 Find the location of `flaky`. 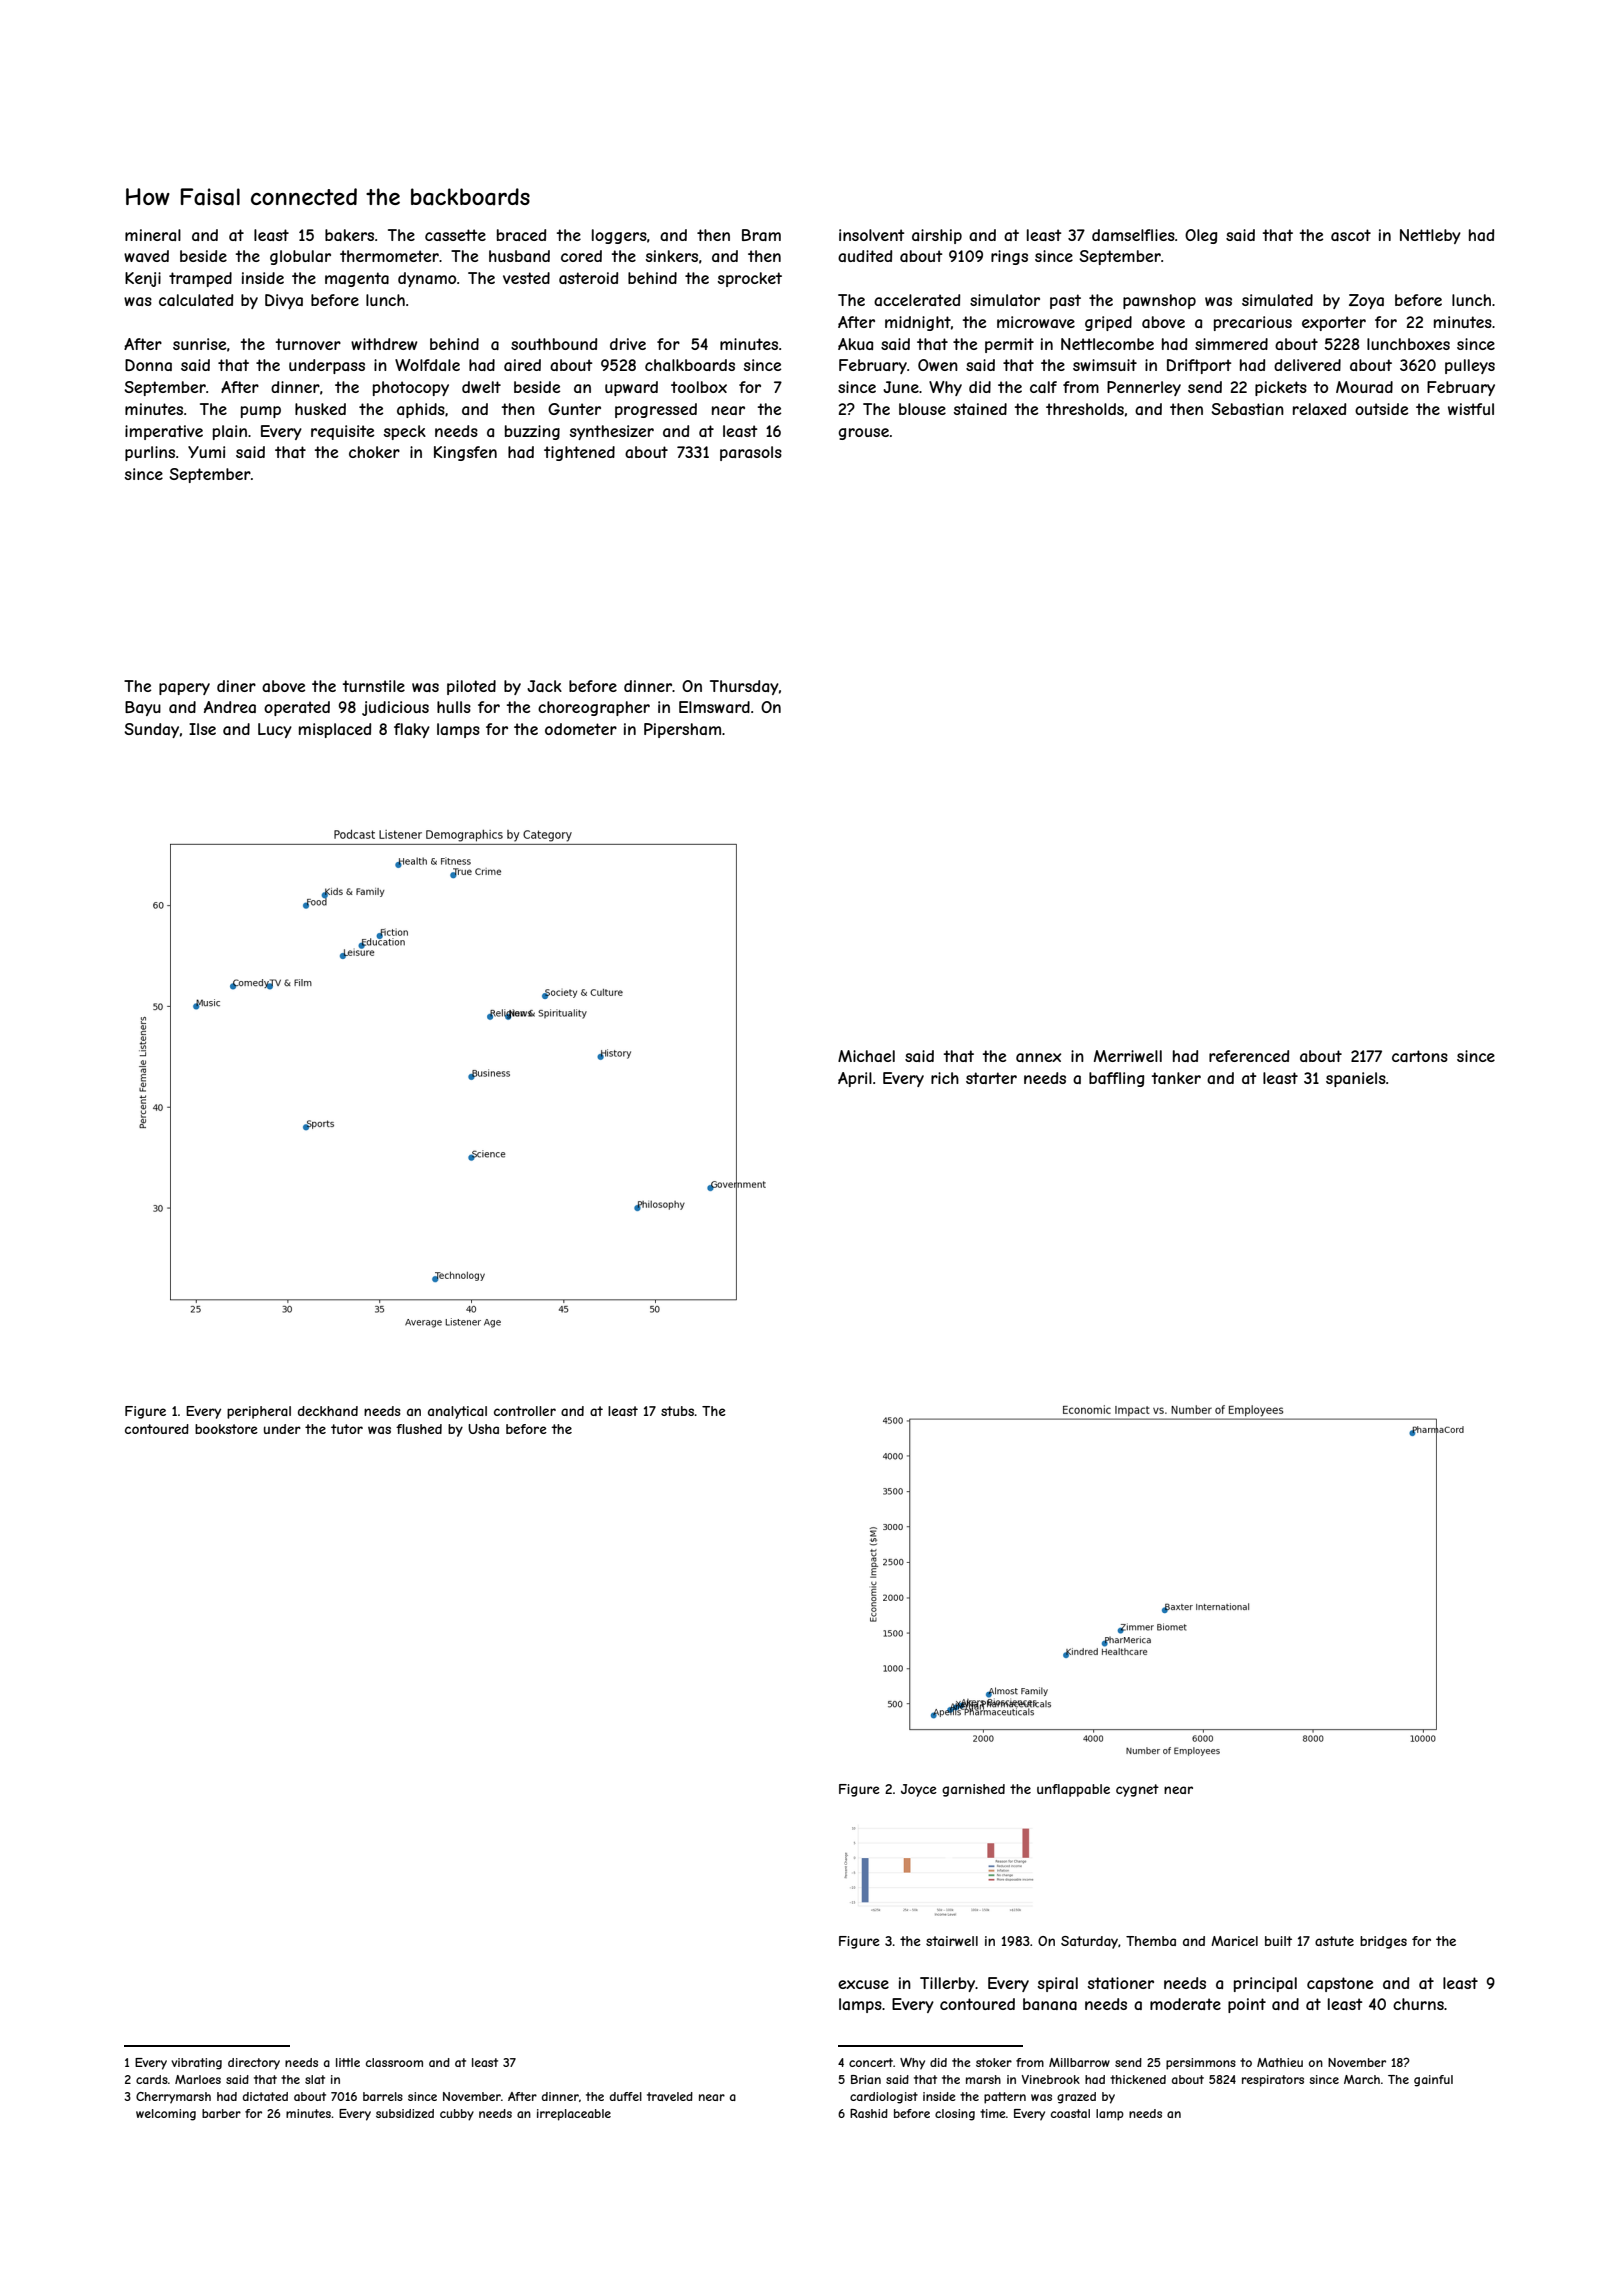

flaky is located at coordinates (412, 730).
